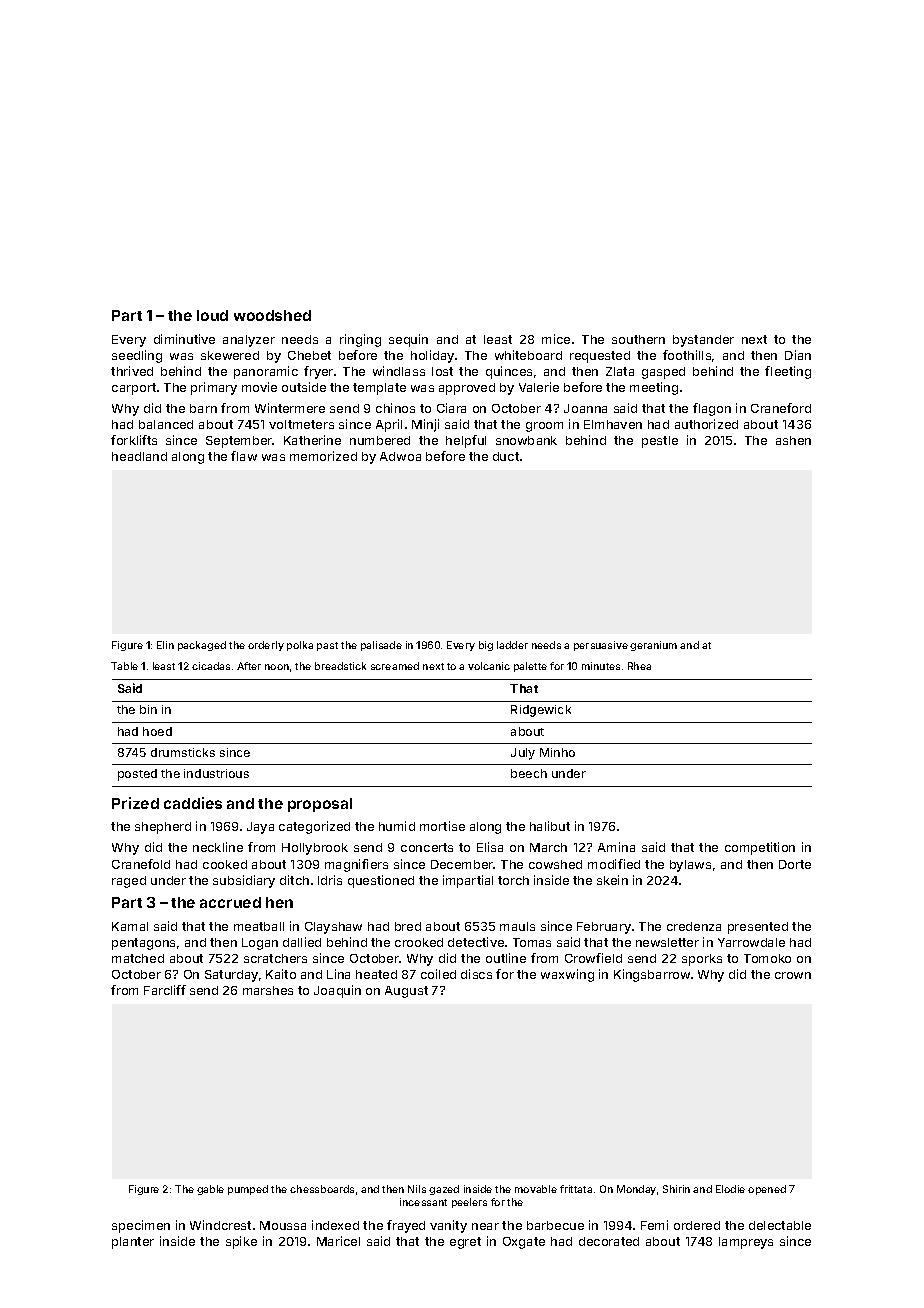 This screenshot has width=924, height=1308. Describe the element at coordinates (338, 1241) in the screenshot. I see `Maricel` at that location.
